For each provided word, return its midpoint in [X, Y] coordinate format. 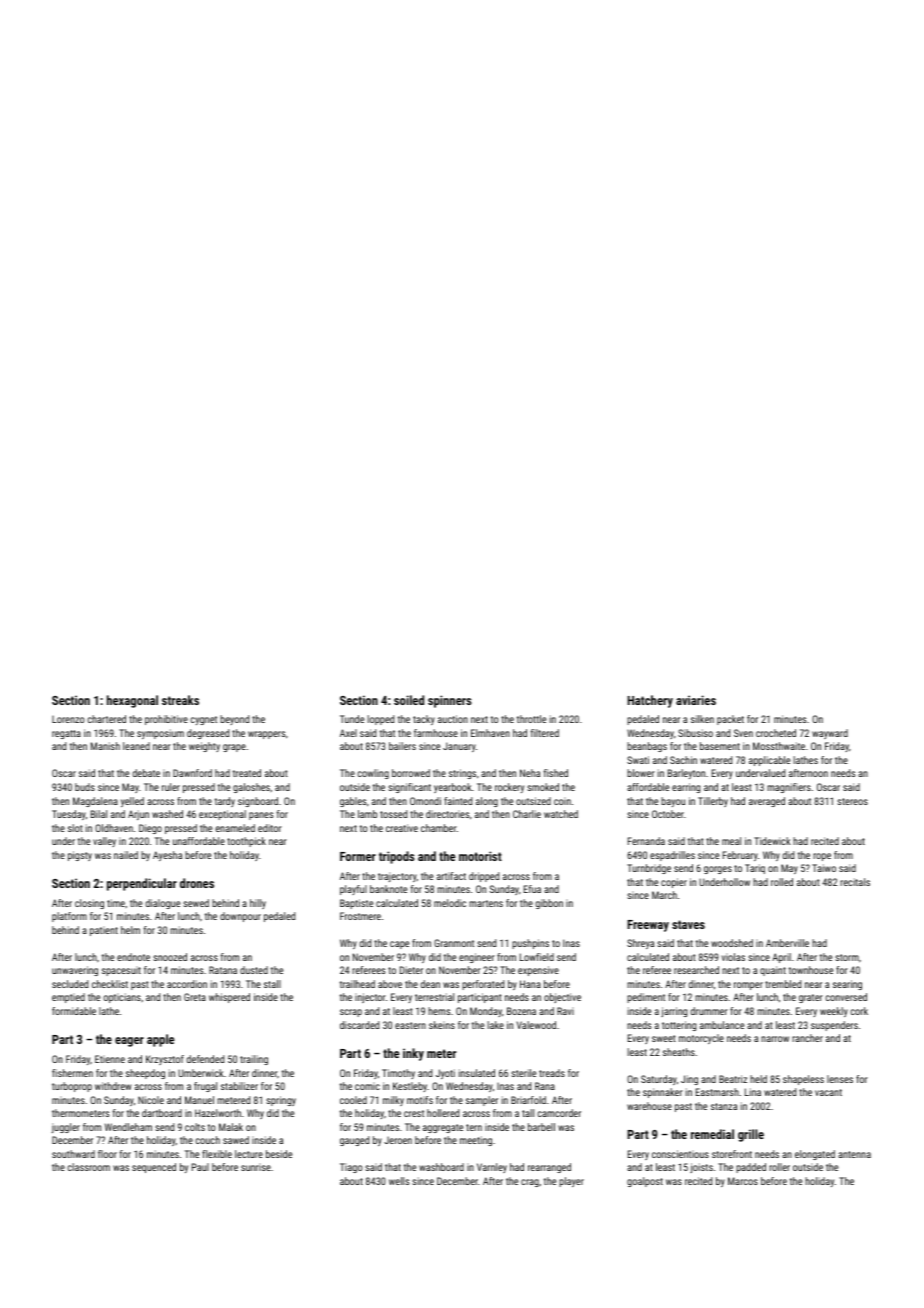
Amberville [787, 943]
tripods [397, 857]
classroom [88, 1167]
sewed [196, 903]
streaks [180, 700]
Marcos [743, 1181]
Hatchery [650, 701]
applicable [769, 761]
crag [530, 1183]
